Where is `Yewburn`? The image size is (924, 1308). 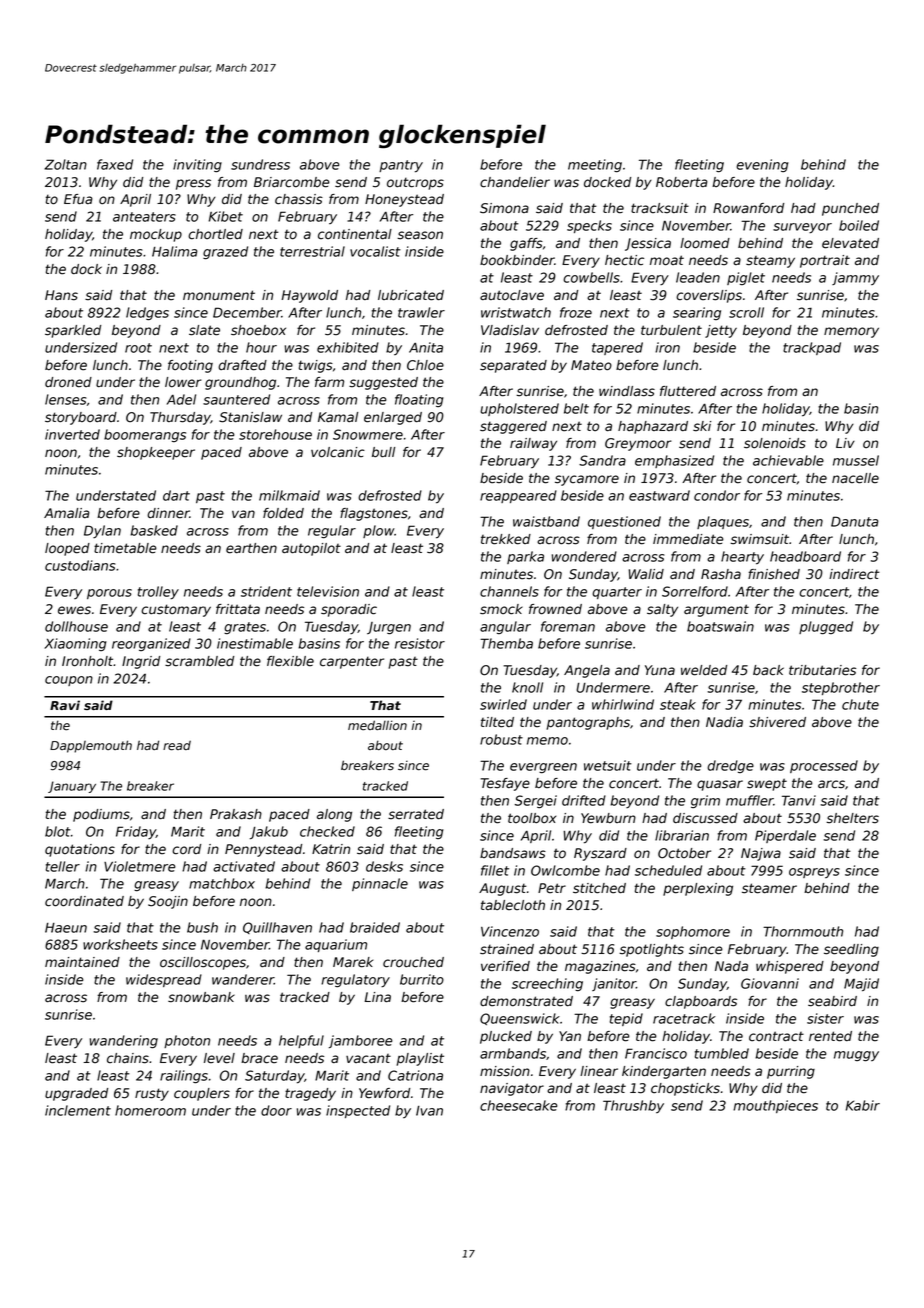 Yewburn is located at coordinates (608, 818).
